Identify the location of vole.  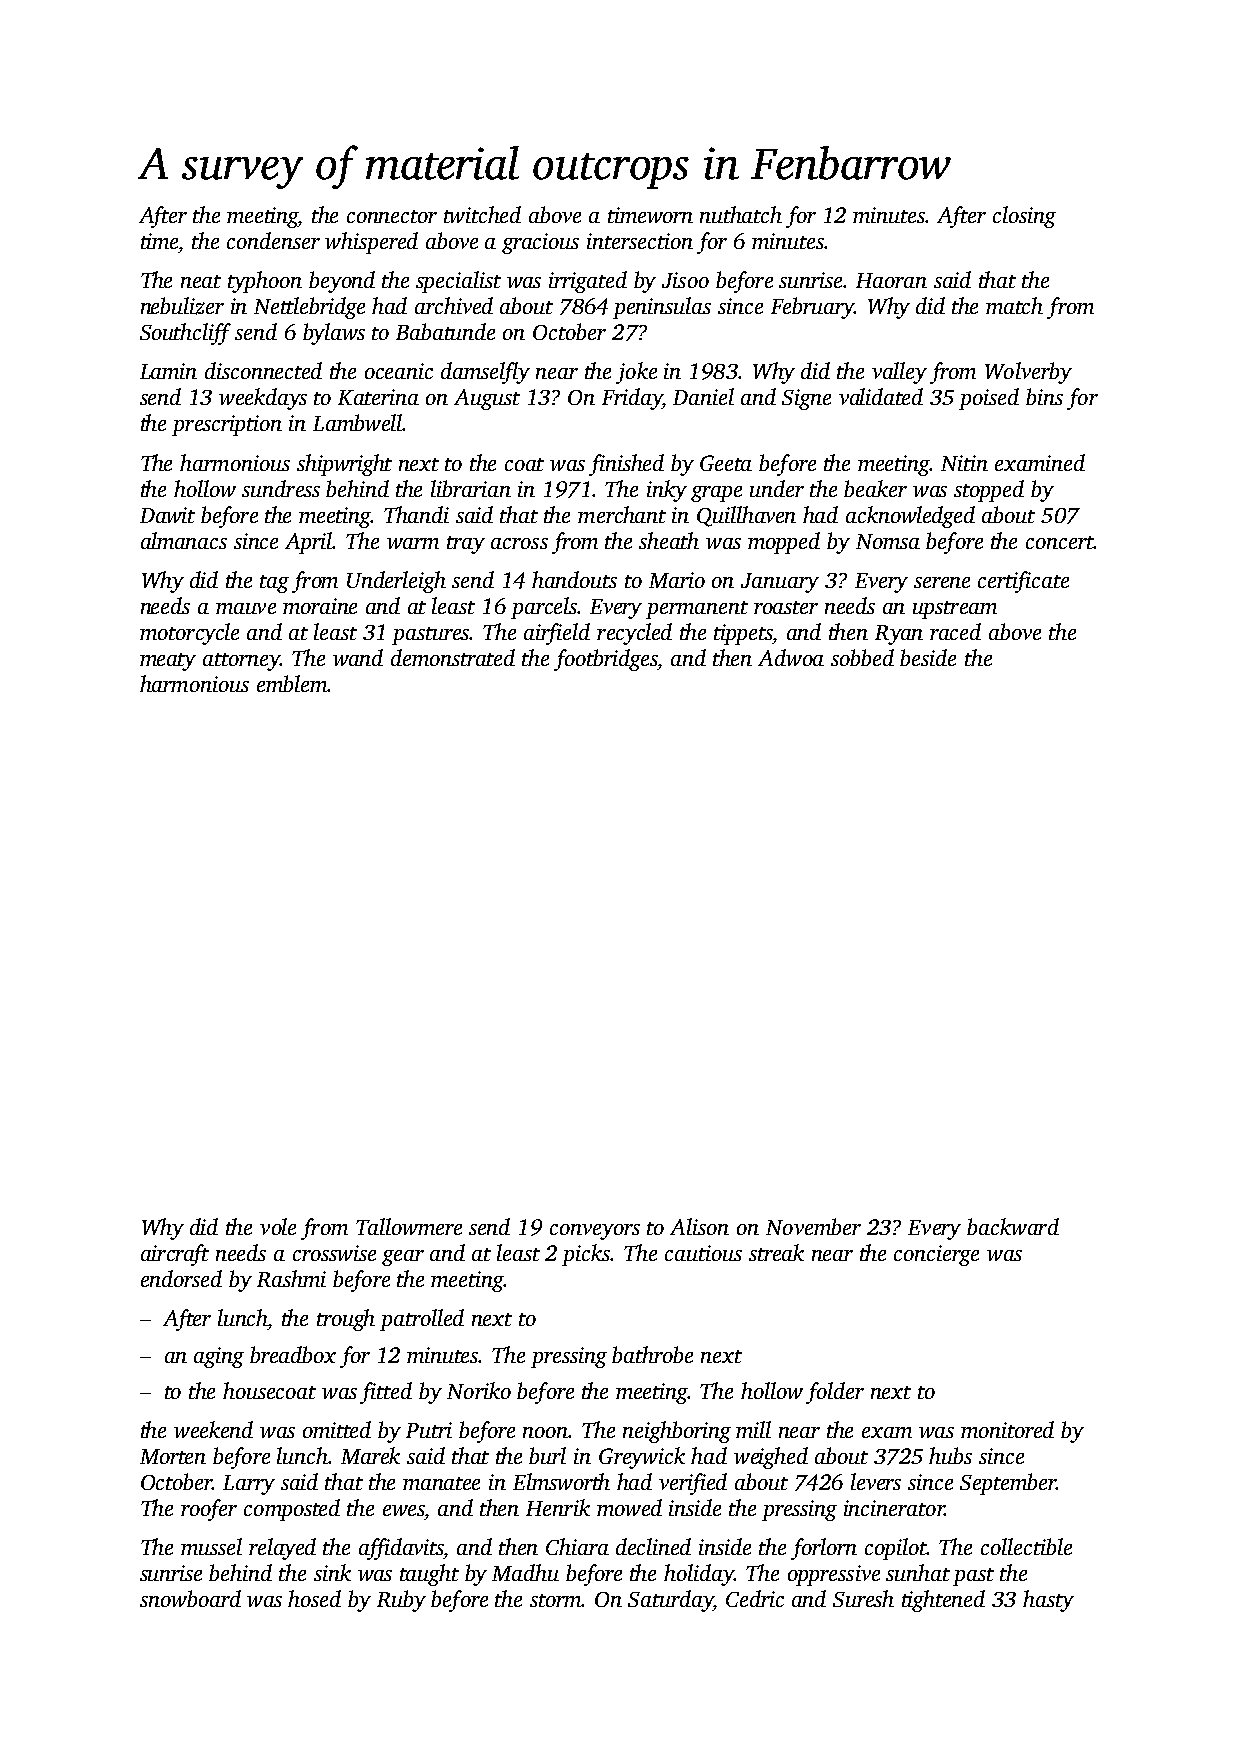
(278, 1226).
